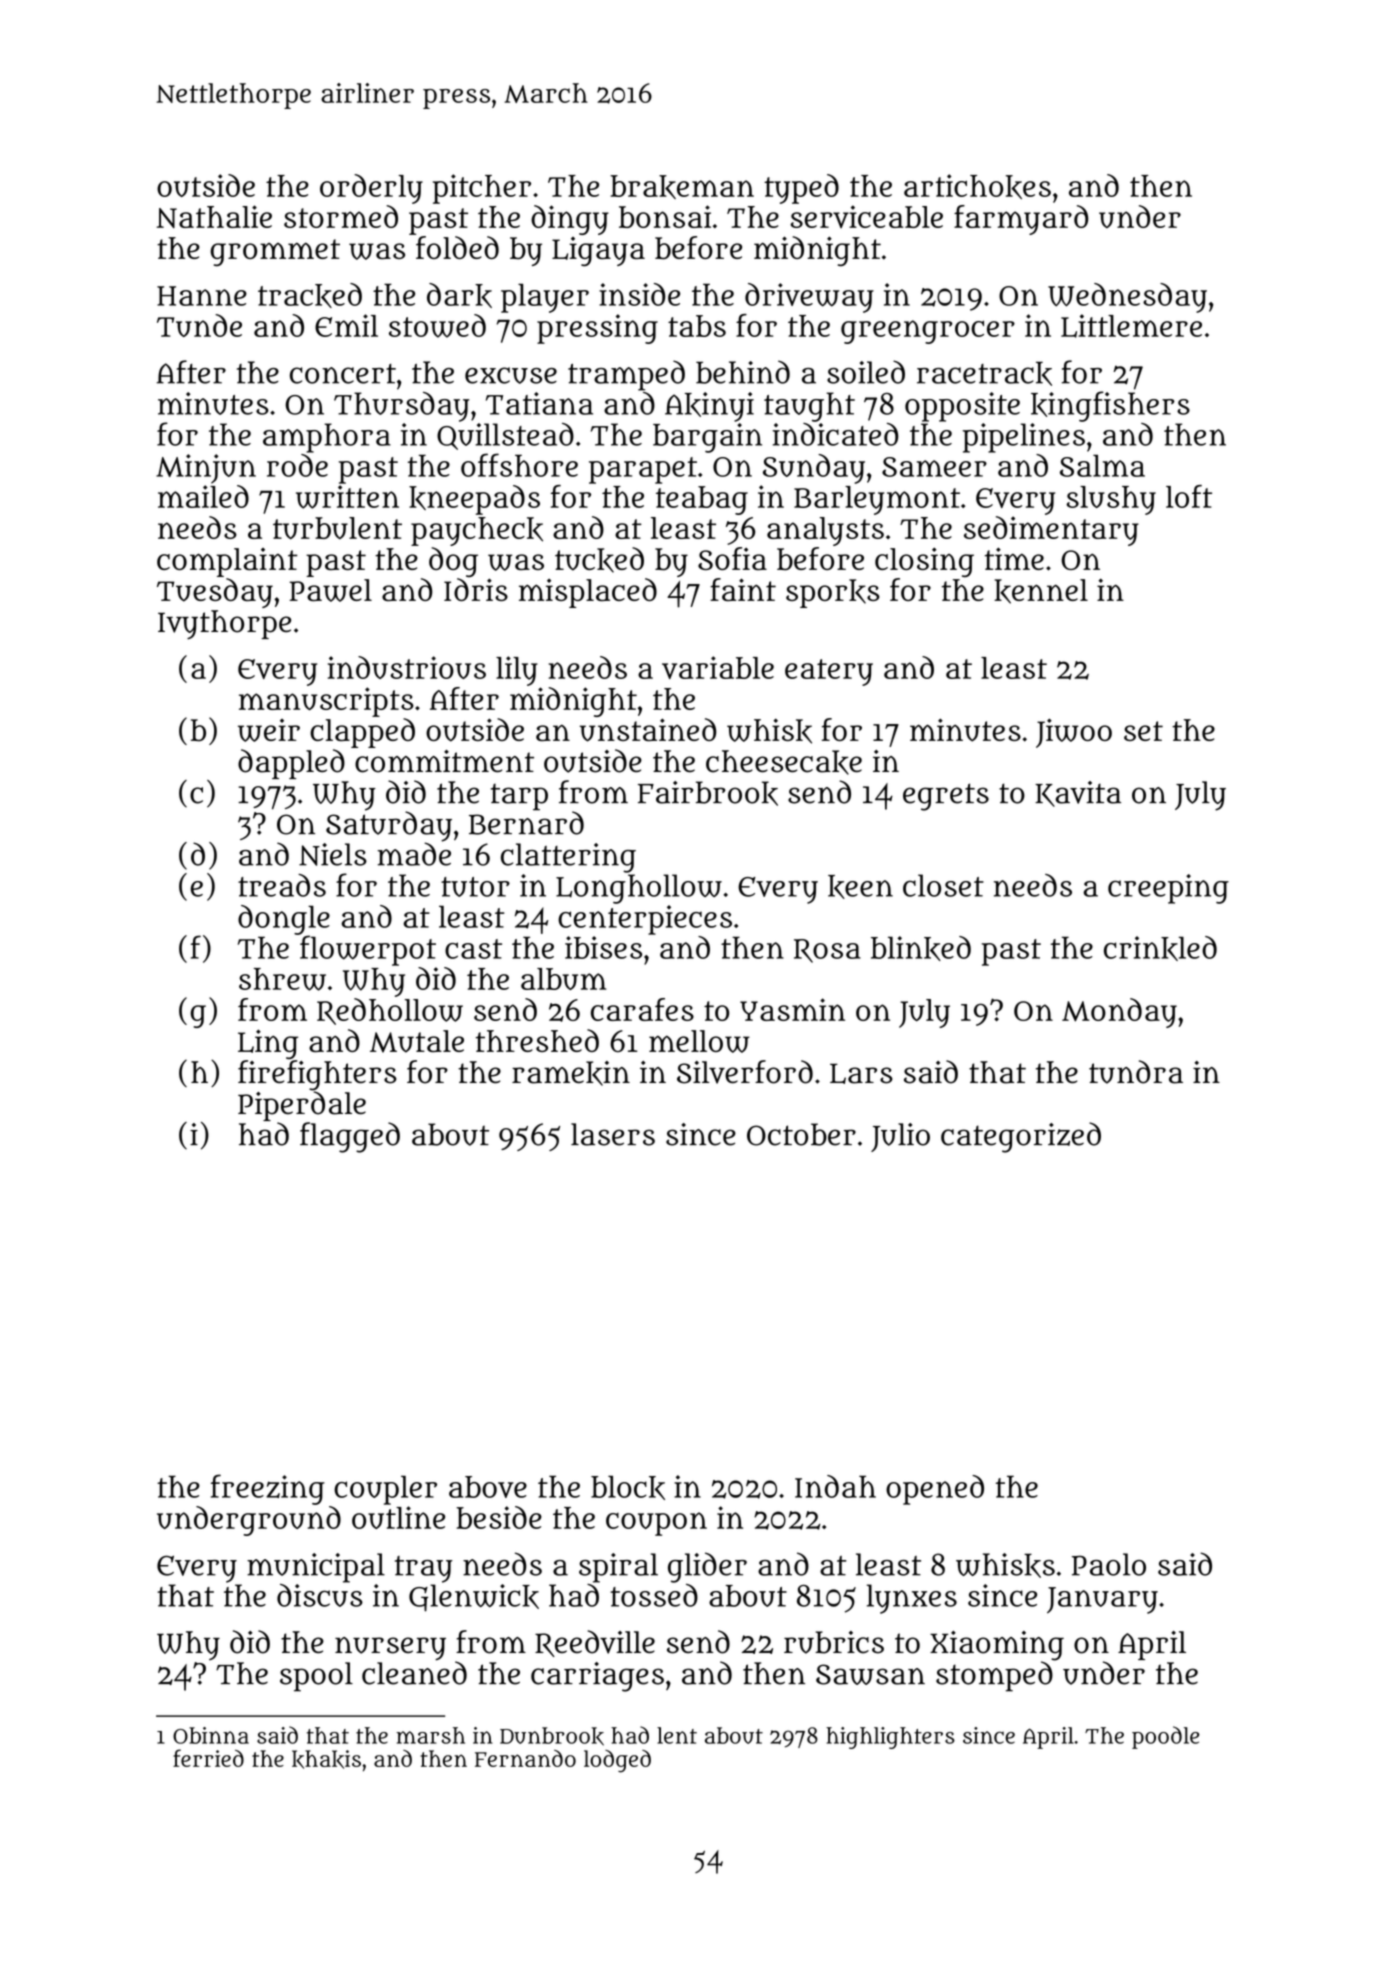 This page has height=1969, width=1386. What do you see at coordinates (639, 889) in the page?
I see `Longhollow` at bounding box center [639, 889].
